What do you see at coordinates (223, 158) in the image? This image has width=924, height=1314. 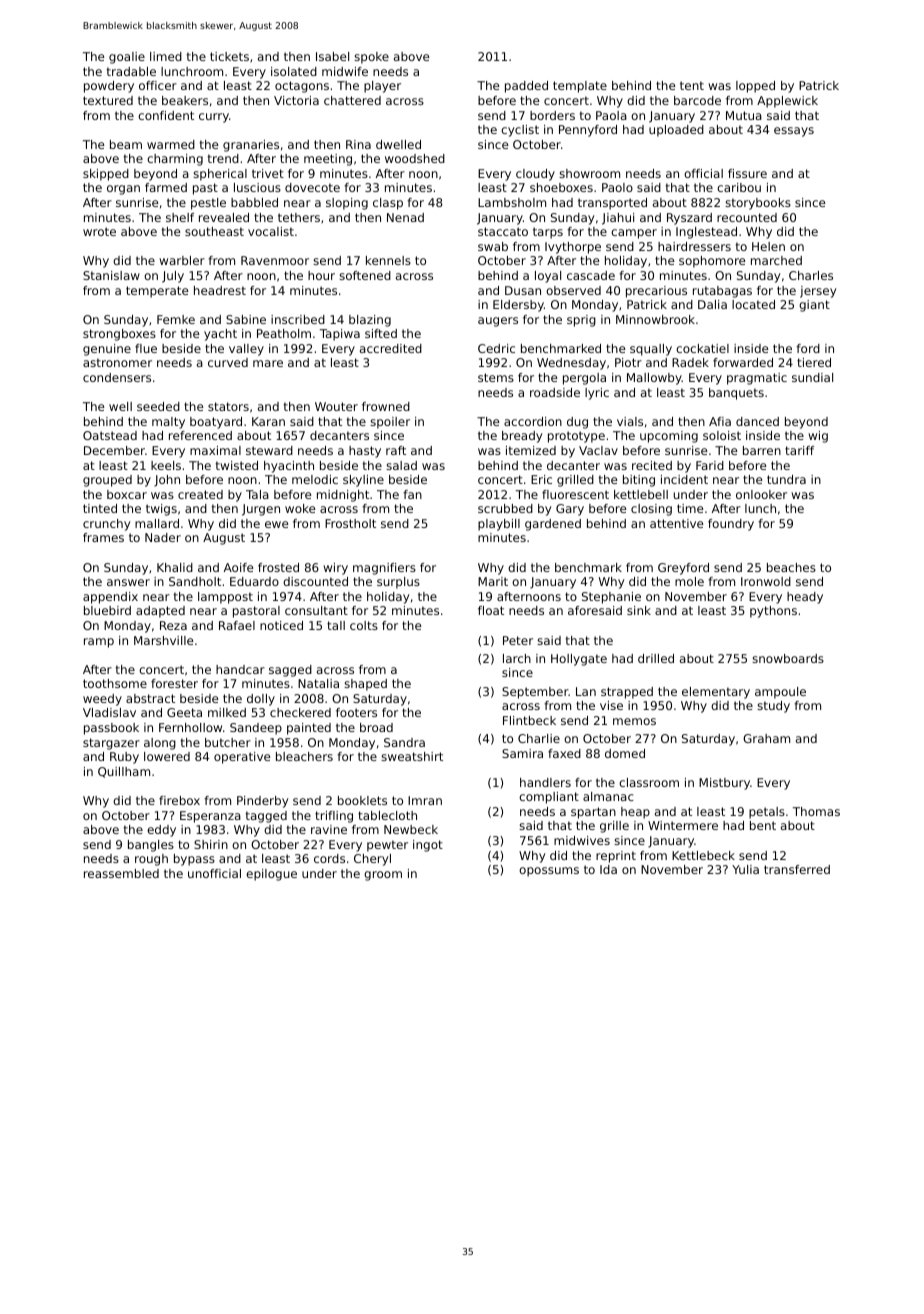 I see `trend` at bounding box center [223, 158].
